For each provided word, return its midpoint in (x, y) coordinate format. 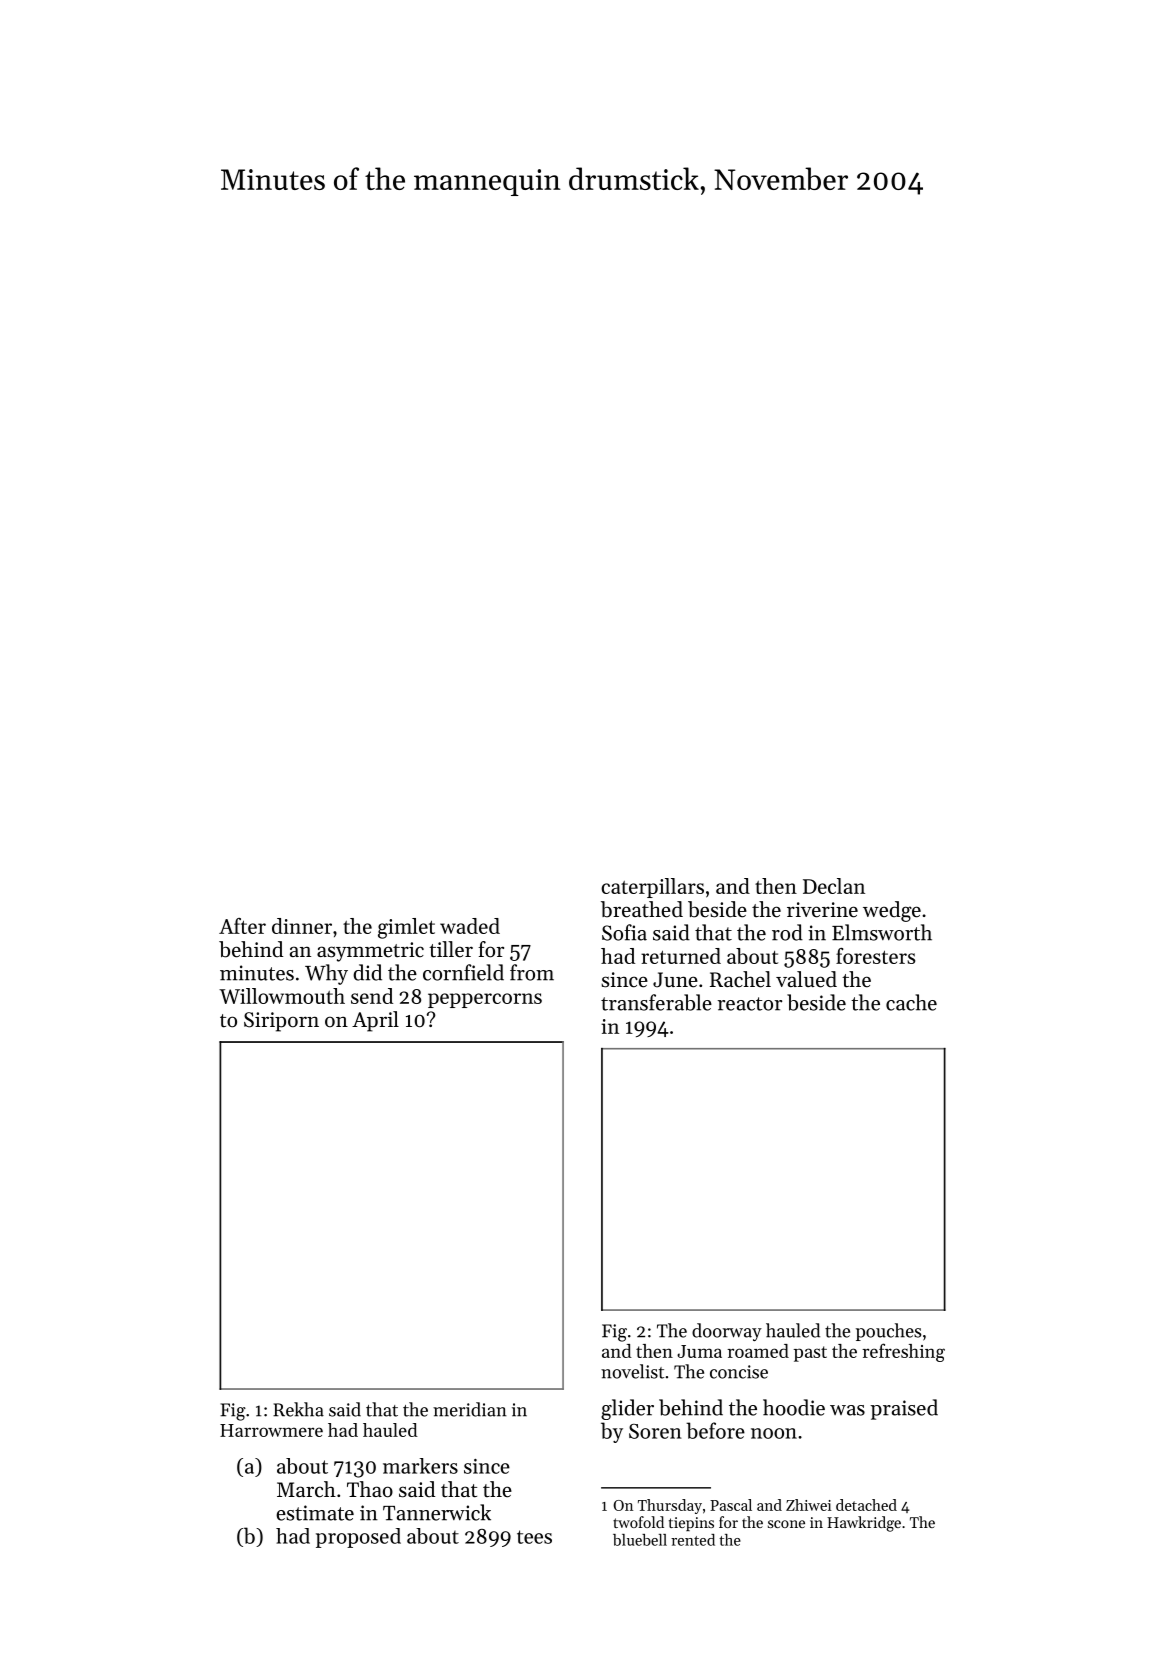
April (375, 1021)
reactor (750, 1004)
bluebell (640, 1540)
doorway (727, 1332)
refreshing (903, 1352)
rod (787, 932)
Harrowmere (271, 1430)
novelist (632, 1371)
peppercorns (485, 1000)
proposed (358, 1538)
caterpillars (652, 888)
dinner (302, 926)
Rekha (298, 1409)
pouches (888, 1332)
